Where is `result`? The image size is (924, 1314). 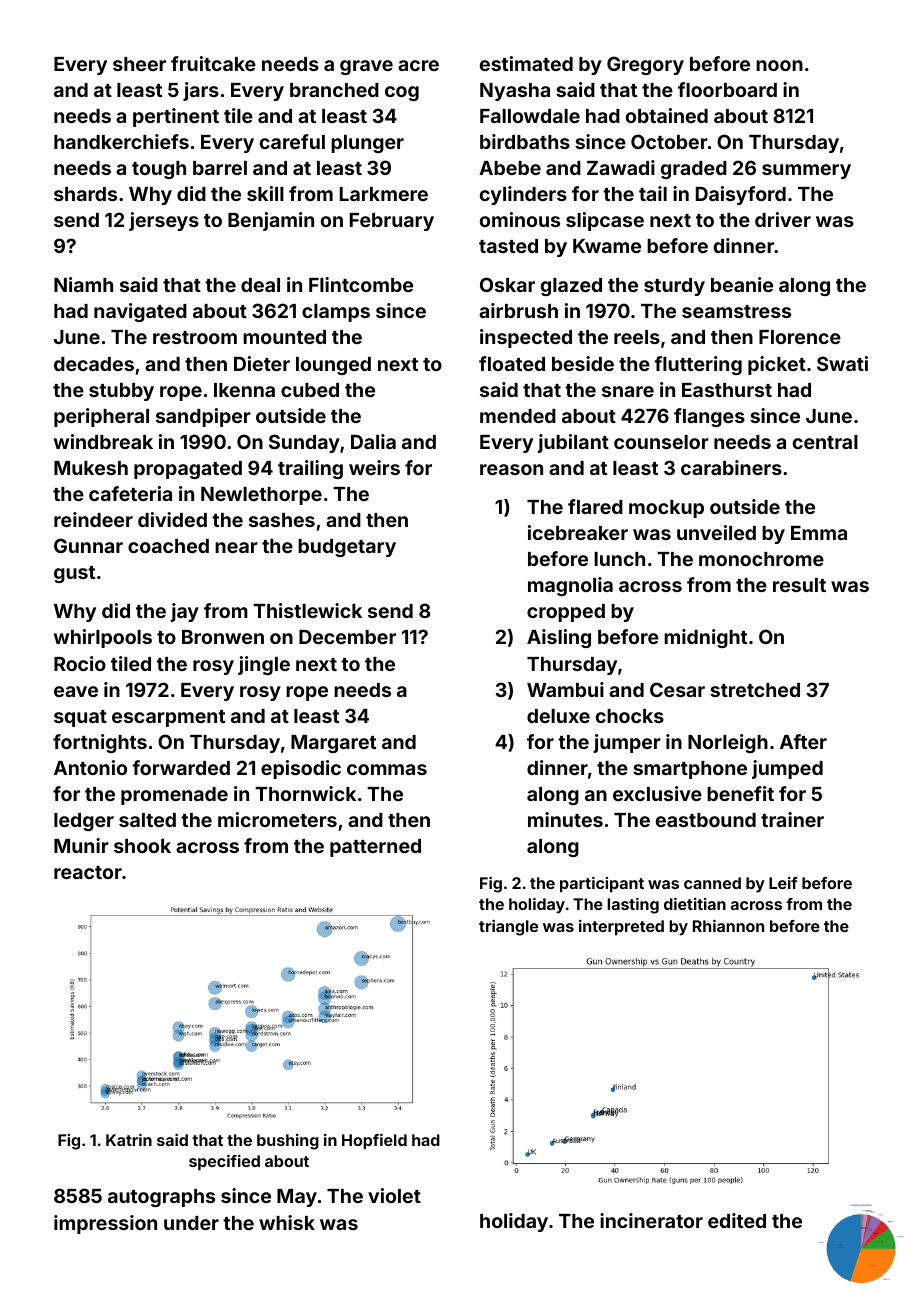
result is located at coordinates (799, 585).
